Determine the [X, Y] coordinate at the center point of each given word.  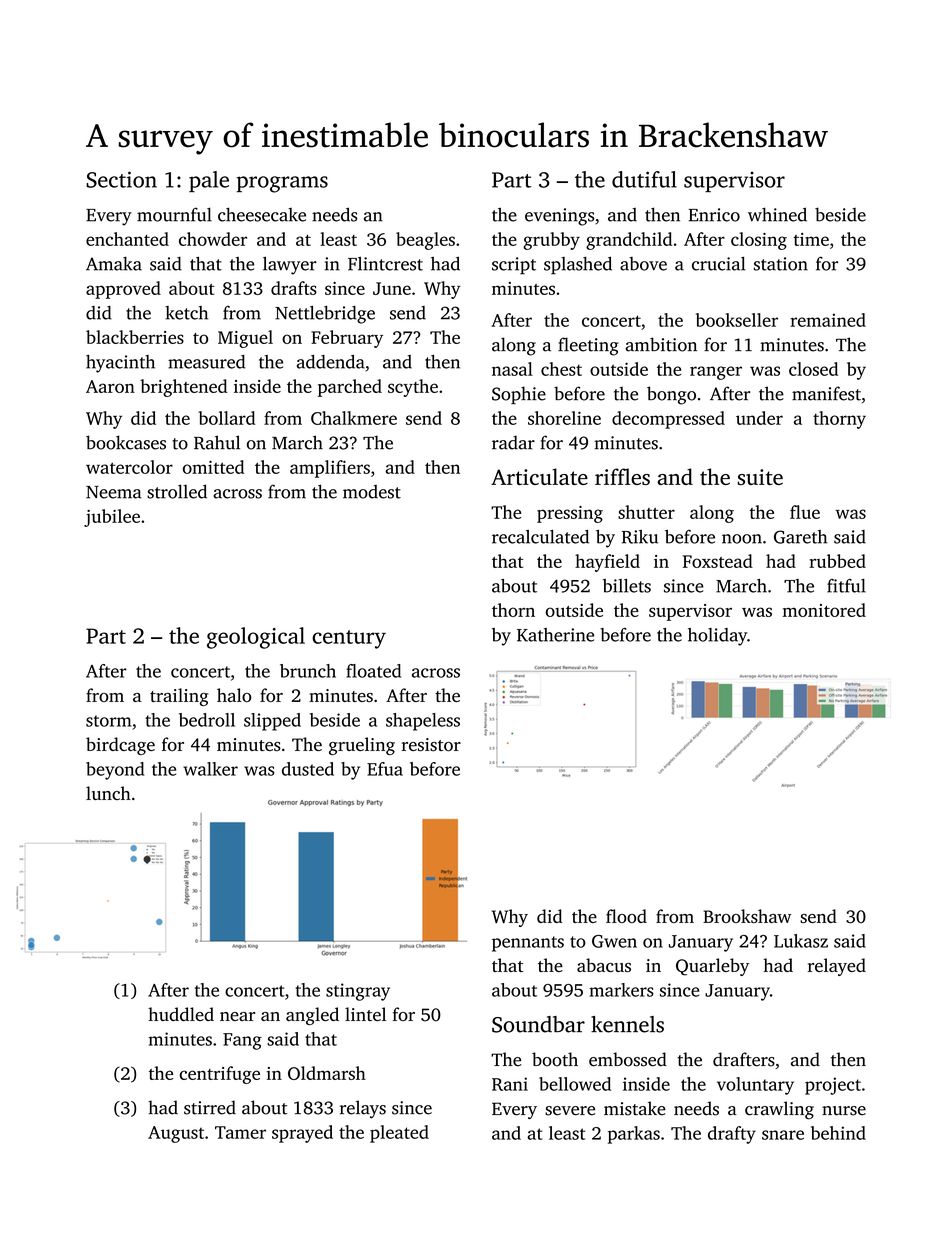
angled [312, 1016]
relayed [837, 967]
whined [777, 214]
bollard [226, 418]
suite [760, 477]
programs [282, 184]
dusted [308, 769]
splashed [578, 266]
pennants [528, 944]
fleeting [588, 346]
